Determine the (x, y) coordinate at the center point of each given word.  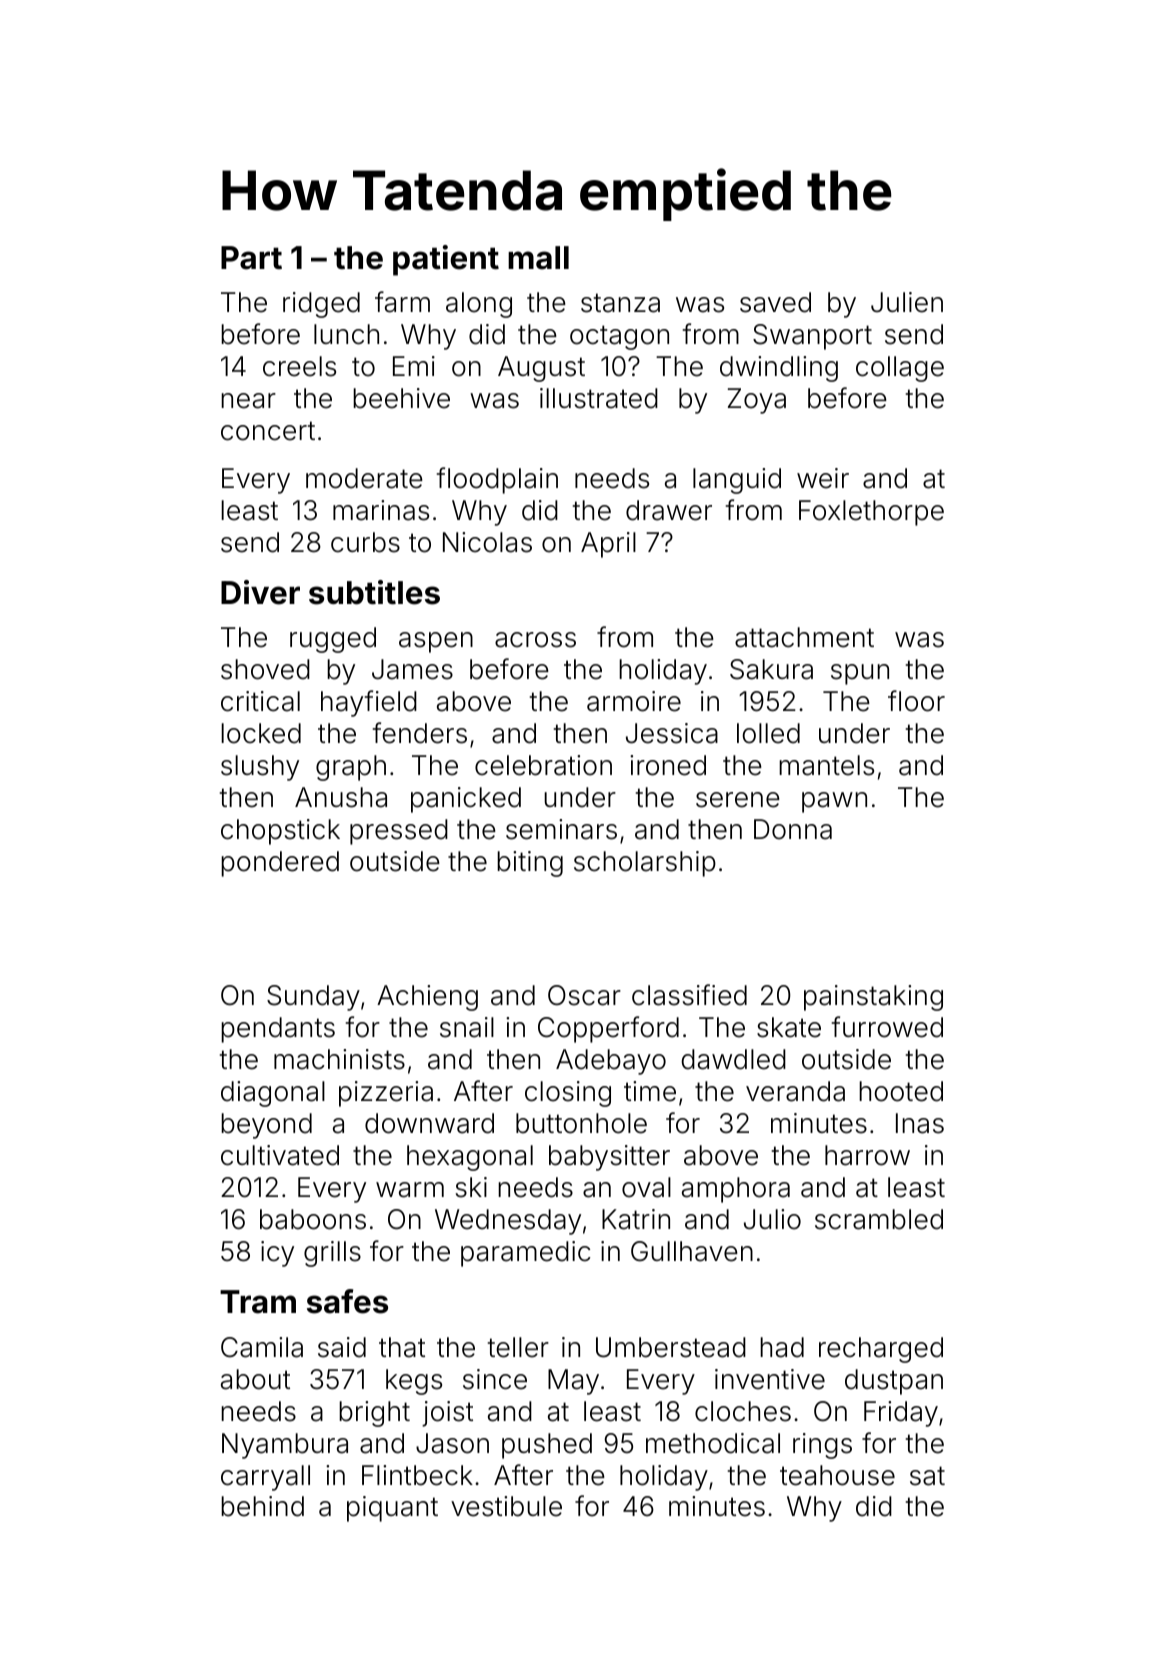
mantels (826, 765)
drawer (669, 510)
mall (538, 258)
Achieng (427, 998)
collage (900, 369)
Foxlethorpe (871, 513)
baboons (313, 1219)
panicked (466, 800)
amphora (736, 1190)
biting (530, 864)
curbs (365, 542)
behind (262, 1506)
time (650, 1091)
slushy (260, 768)
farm (402, 302)
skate (789, 1027)
